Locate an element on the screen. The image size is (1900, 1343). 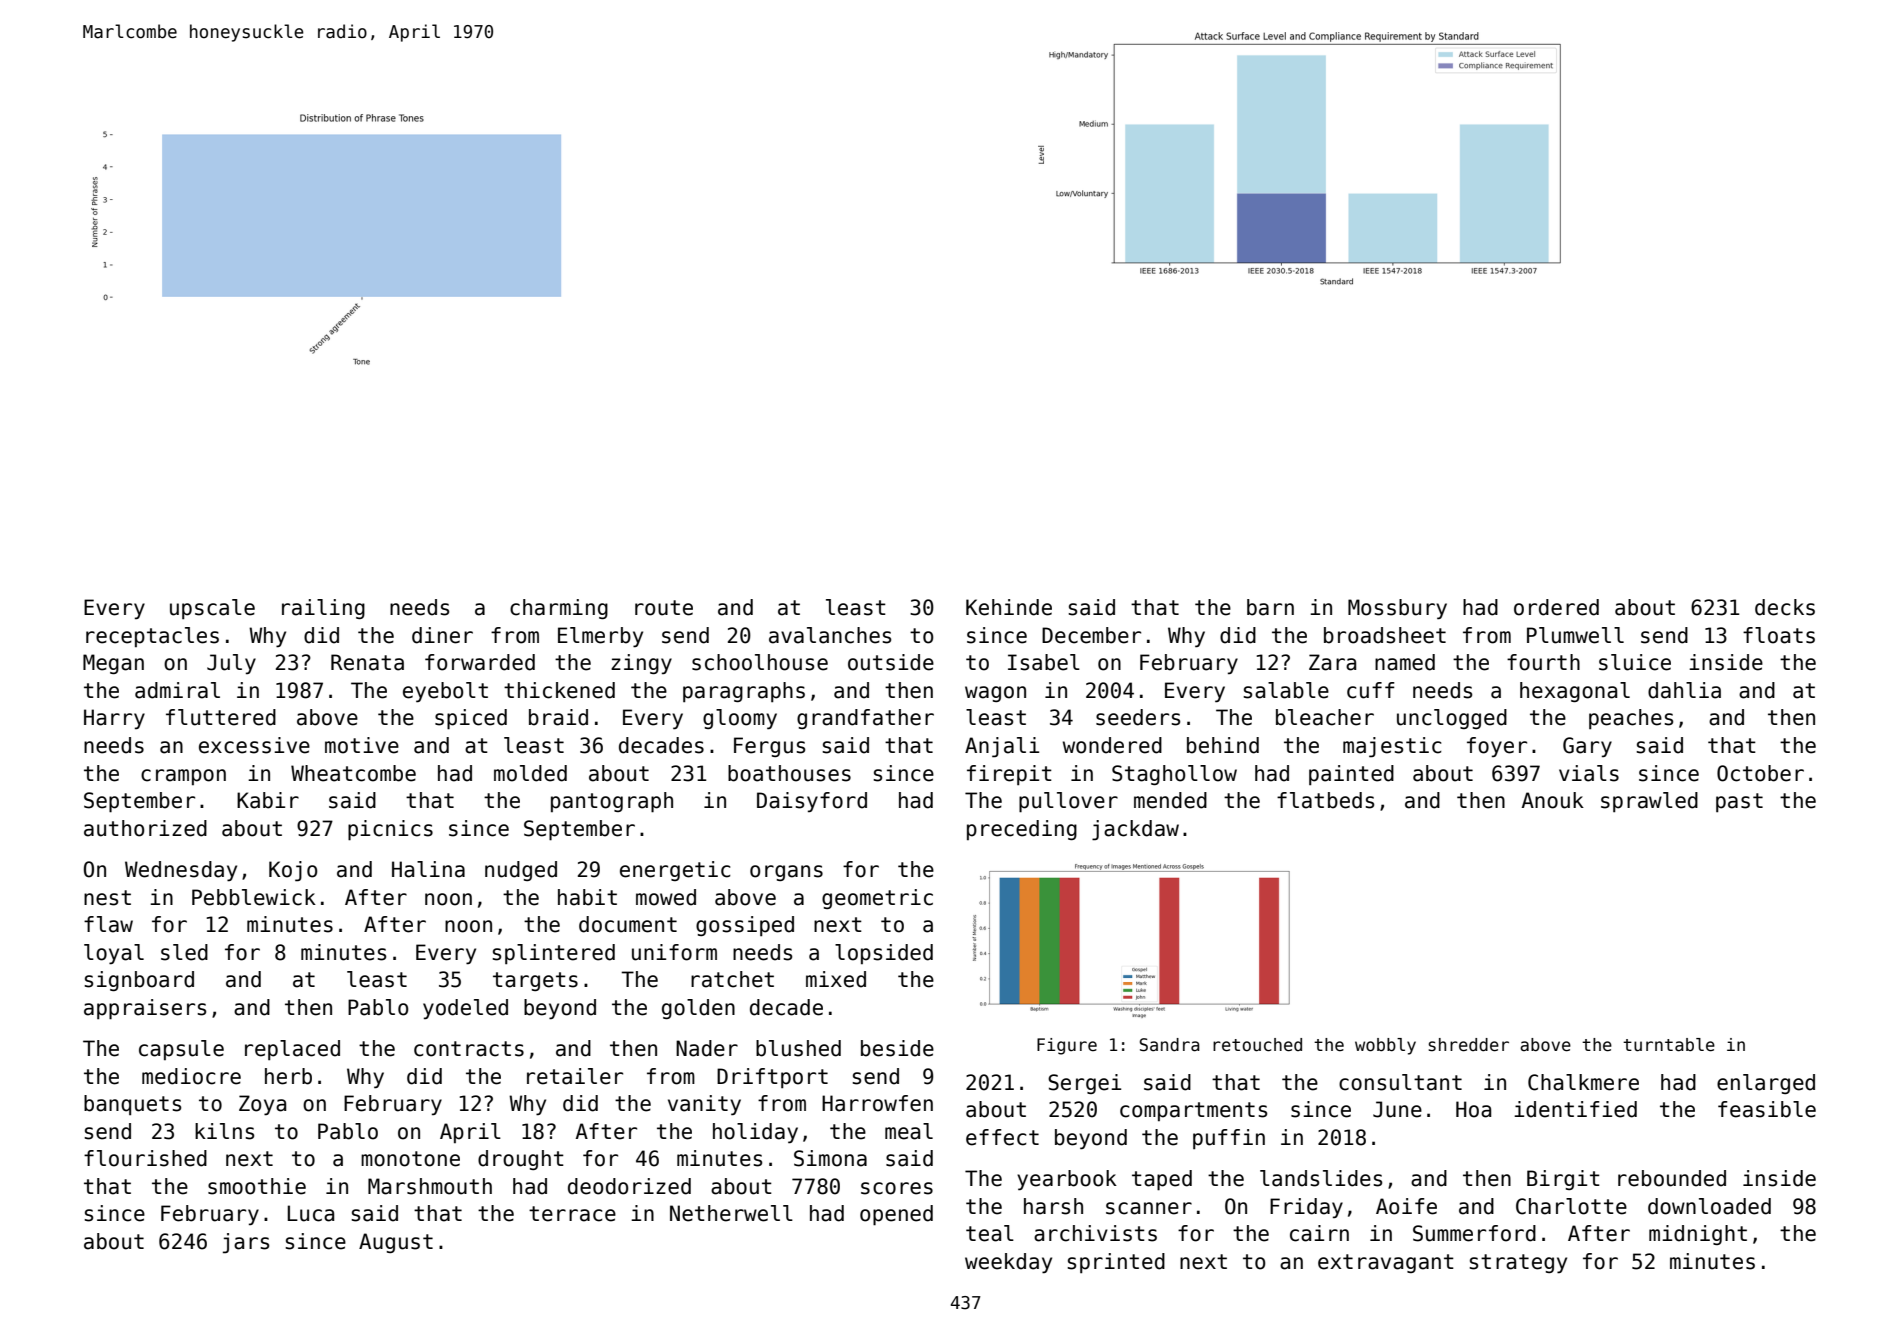
upscale is located at coordinates (212, 609).
